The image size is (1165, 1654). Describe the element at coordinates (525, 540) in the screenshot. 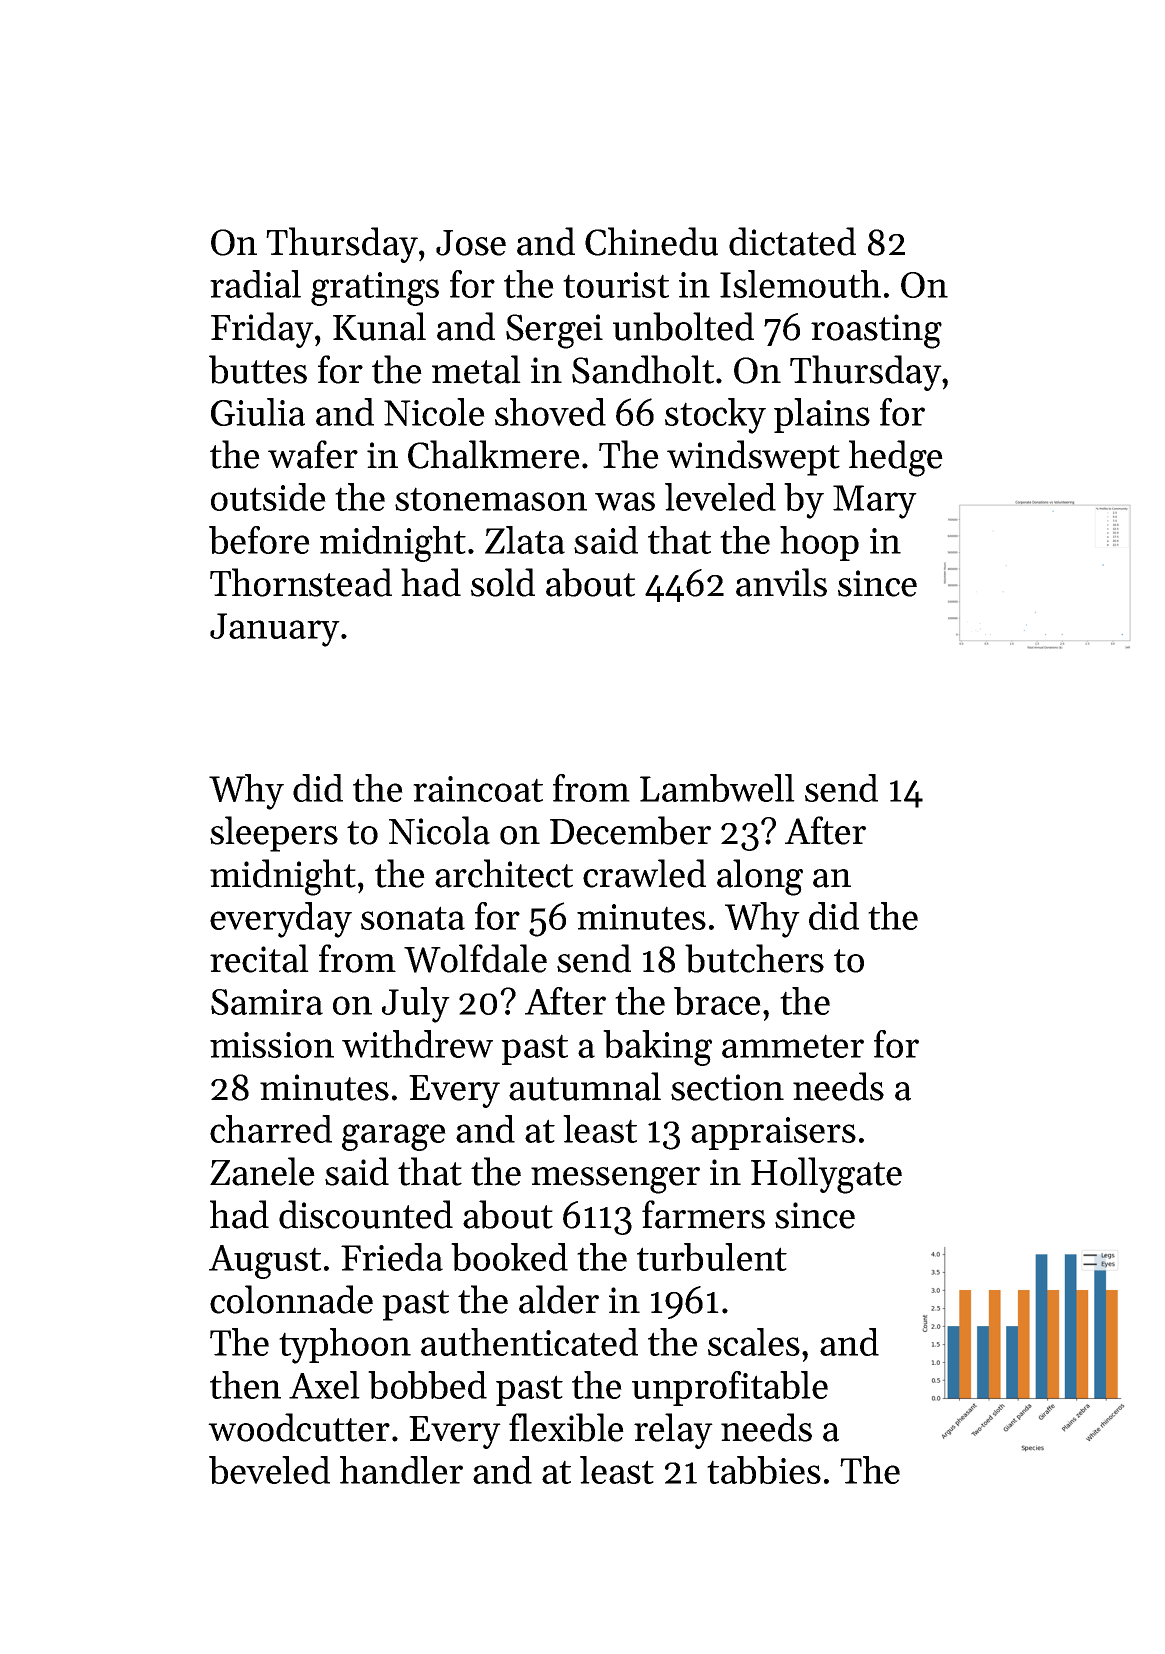

I see `Zlata` at that location.
